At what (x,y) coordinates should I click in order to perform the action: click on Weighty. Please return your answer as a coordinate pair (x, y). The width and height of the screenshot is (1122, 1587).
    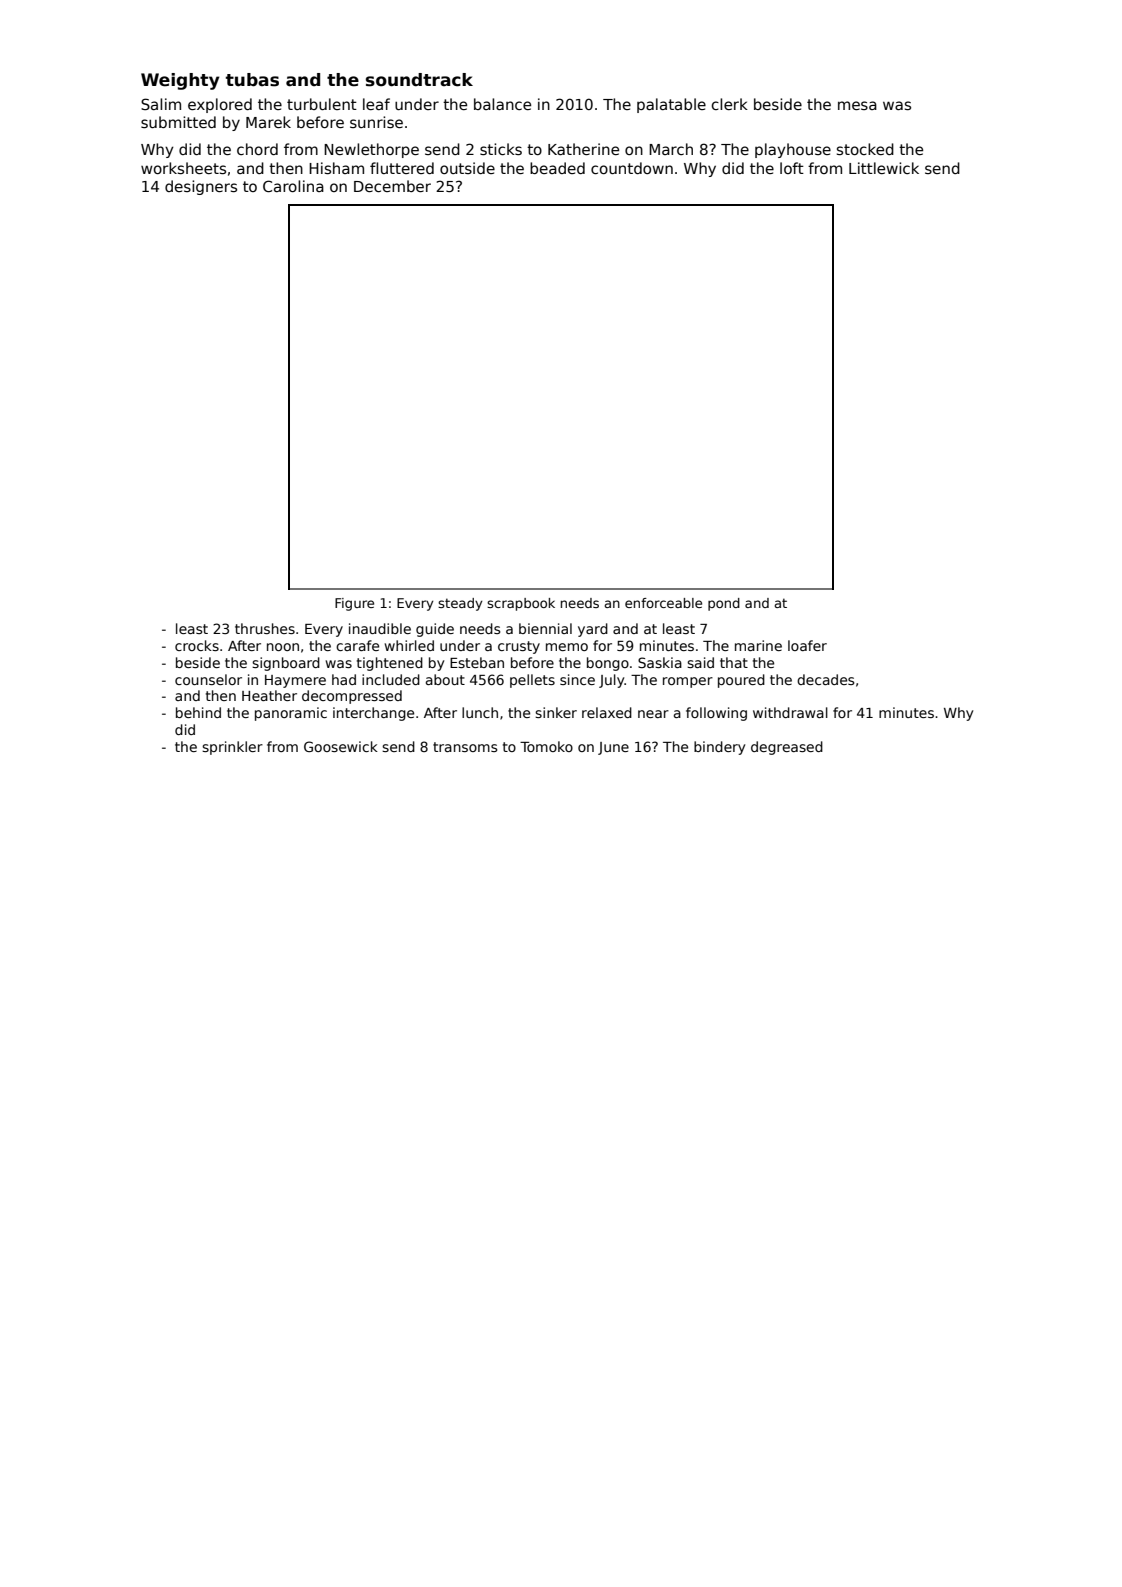
    Looking at the image, I should click on (180, 81).
